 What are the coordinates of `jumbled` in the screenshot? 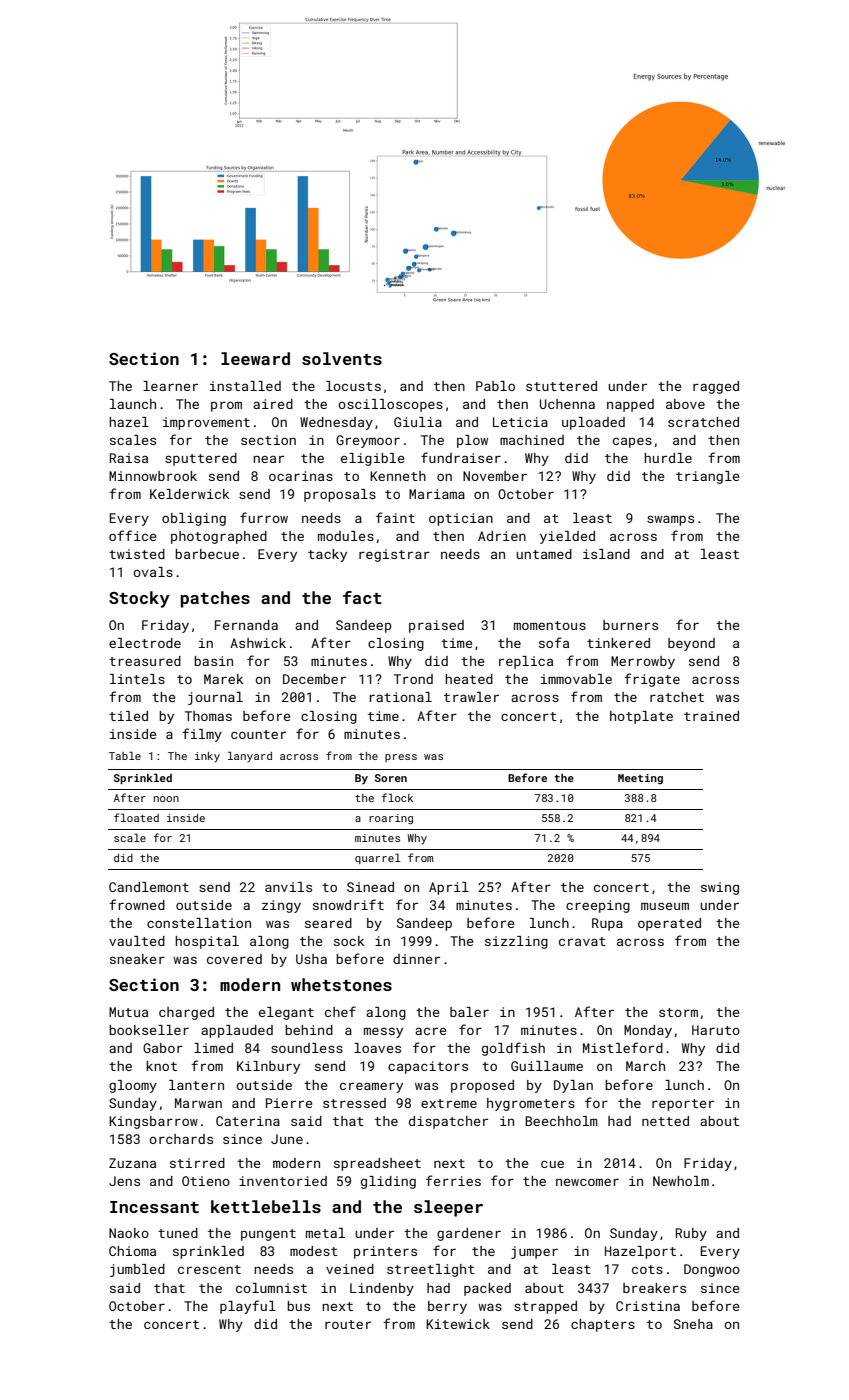 It's located at (137, 1270).
